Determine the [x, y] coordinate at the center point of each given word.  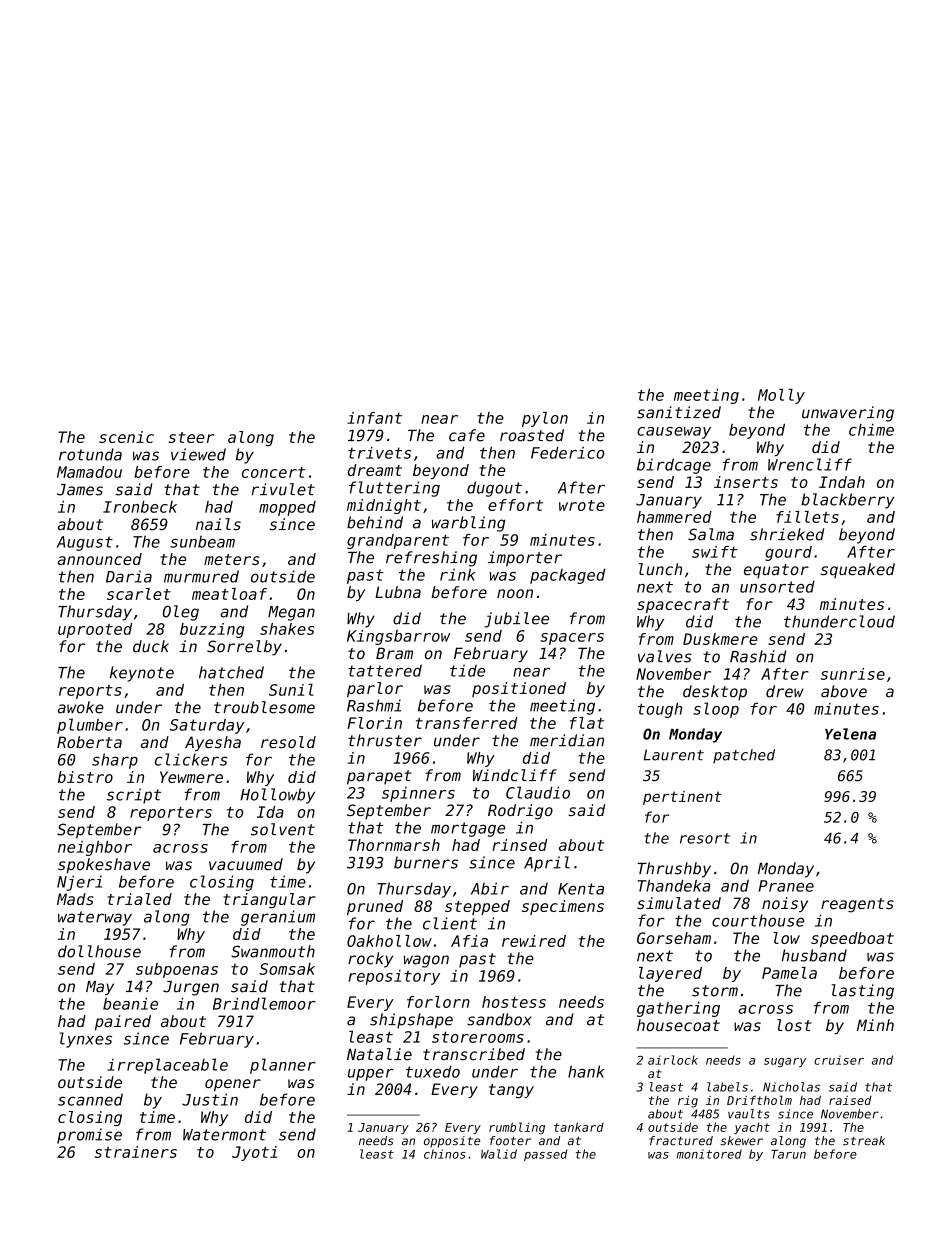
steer [191, 437]
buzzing [212, 630]
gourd [788, 553]
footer [510, 1141]
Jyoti [254, 1153]
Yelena [850, 734]
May [100, 988]
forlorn [438, 1002]
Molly [781, 396]
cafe [467, 435]
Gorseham [674, 938]
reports [90, 692]
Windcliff [515, 775]
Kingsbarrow [399, 637]
